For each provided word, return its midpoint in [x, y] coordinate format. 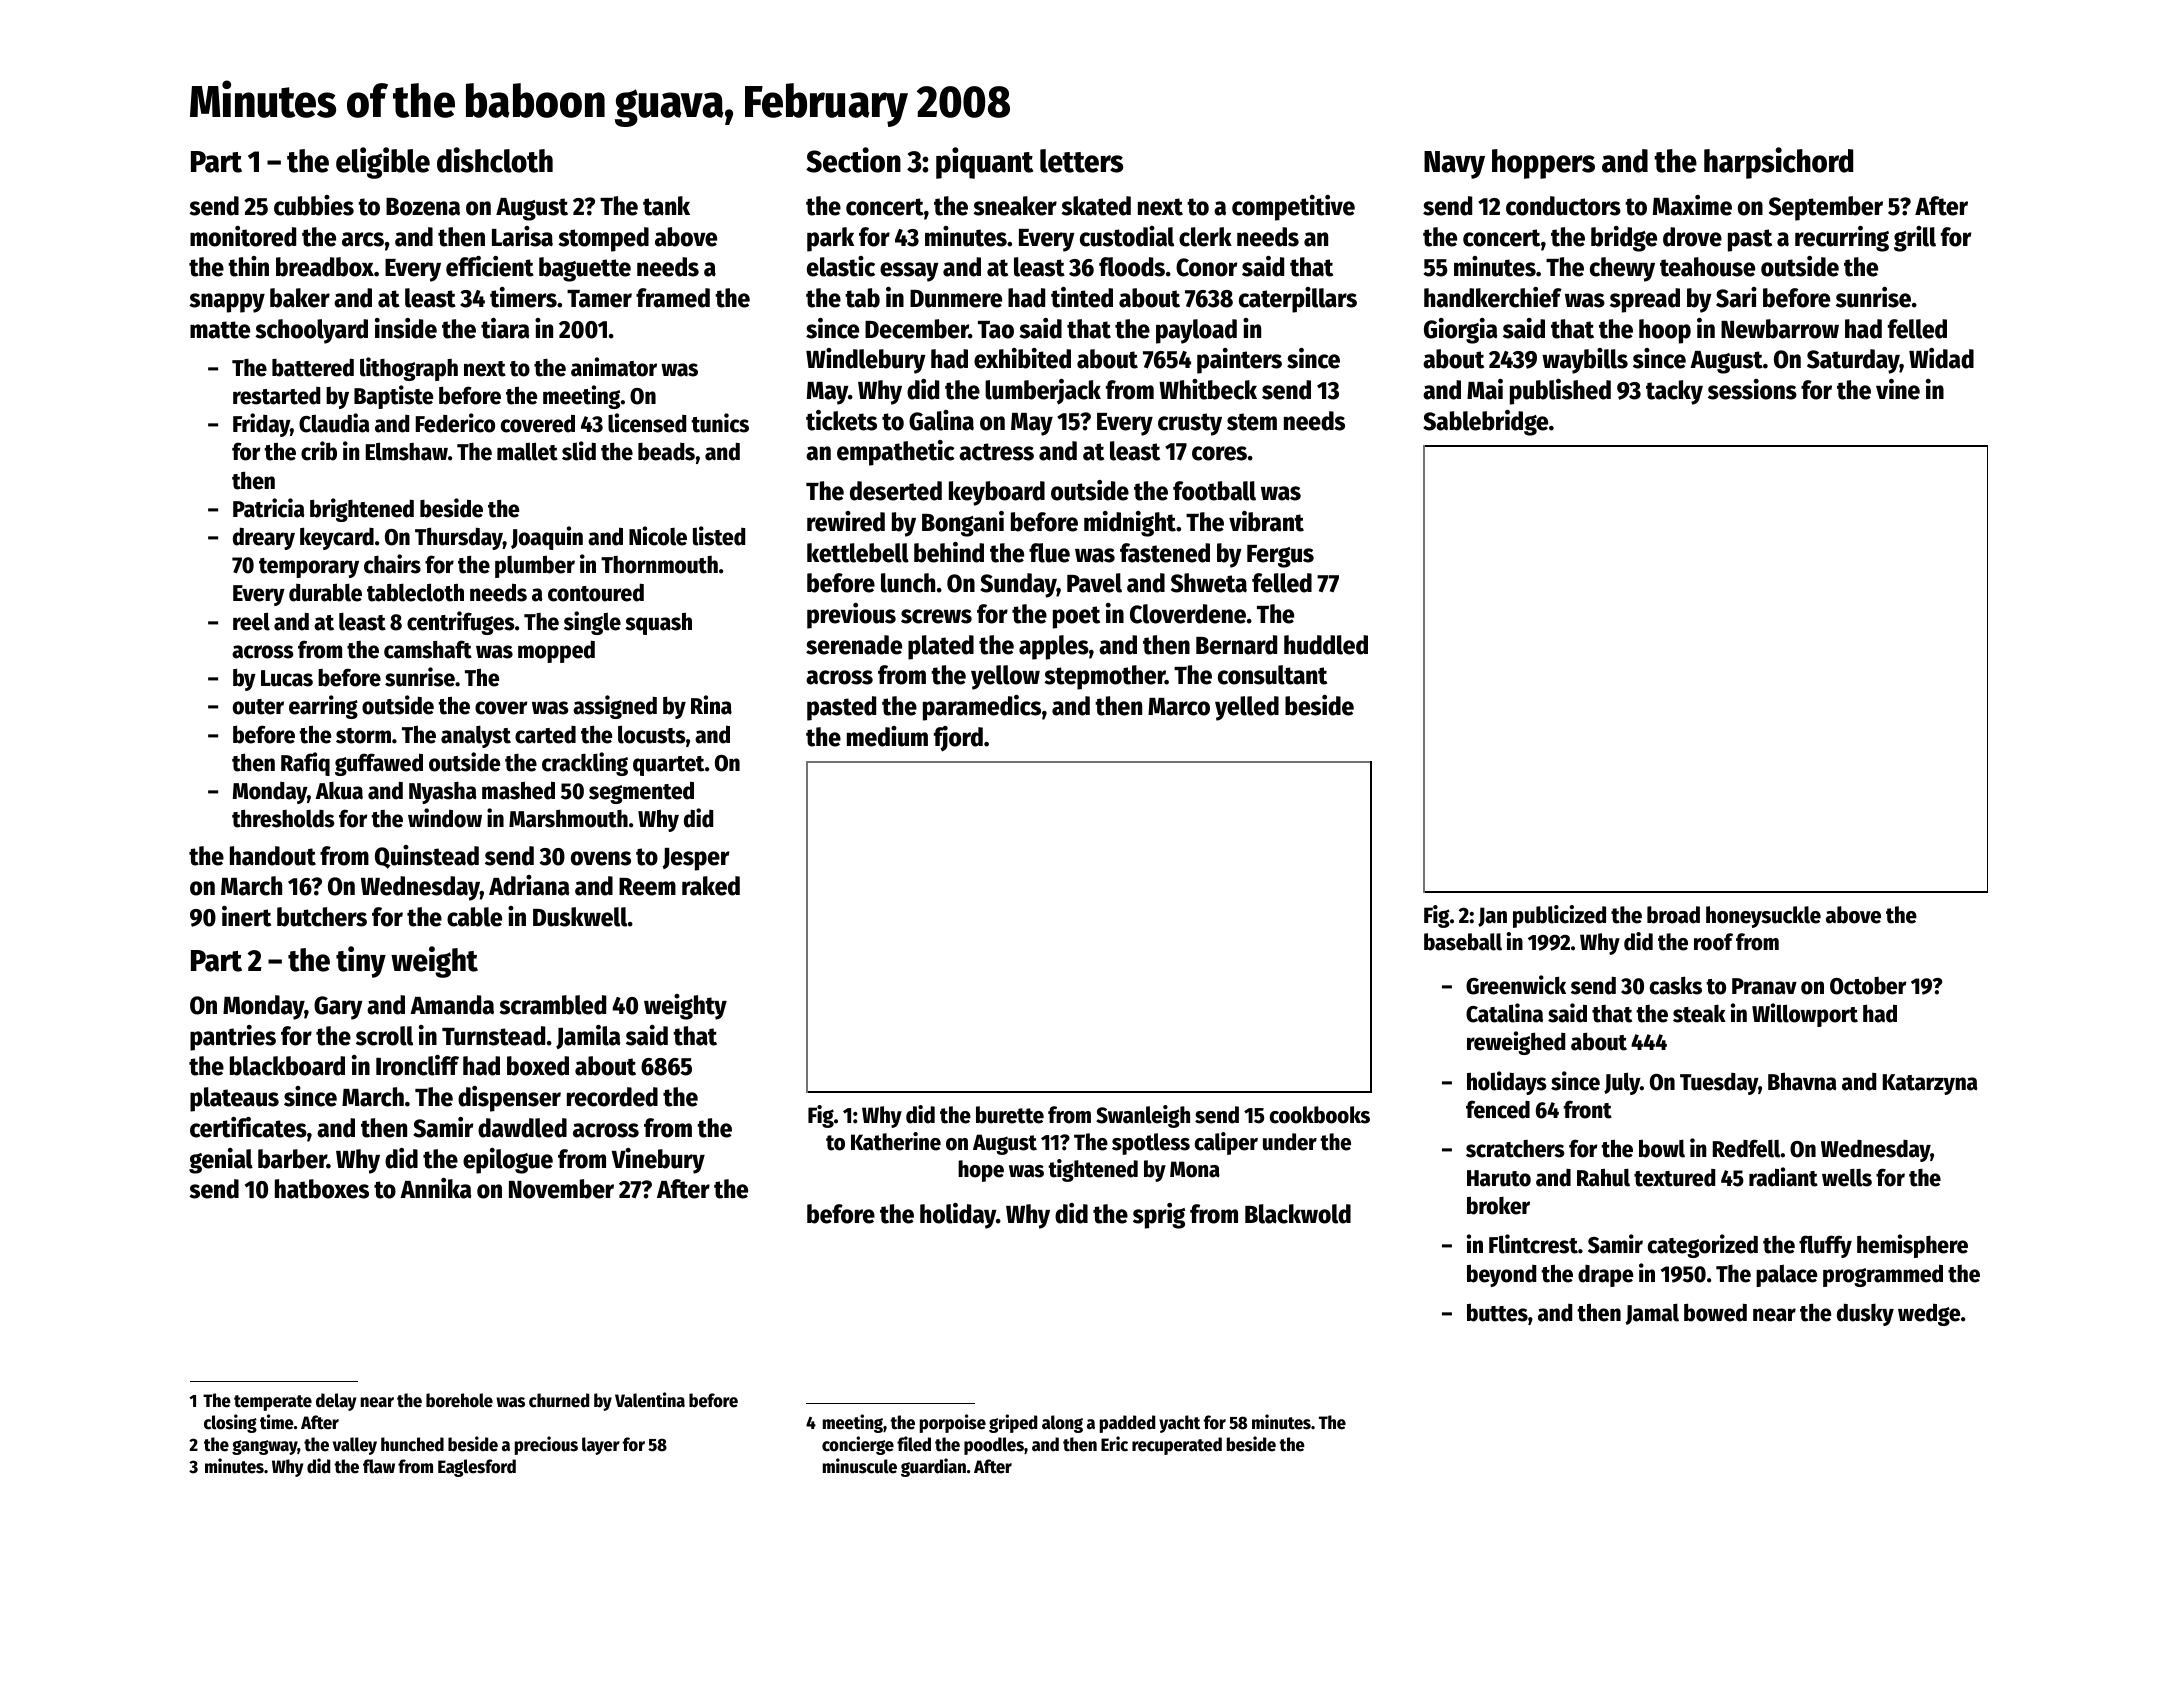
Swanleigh [1143, 1116]
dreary [264, 538]
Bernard [1236, 645]
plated [941, 647]
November [561, 1189]
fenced [1498, 1109]
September [1826, 208]
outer [258, 707]
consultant [1272, 675]
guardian [933, 1467]
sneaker [1015, 206]
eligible [383, 163]
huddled [1326, 645]
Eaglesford [477, 1468]
